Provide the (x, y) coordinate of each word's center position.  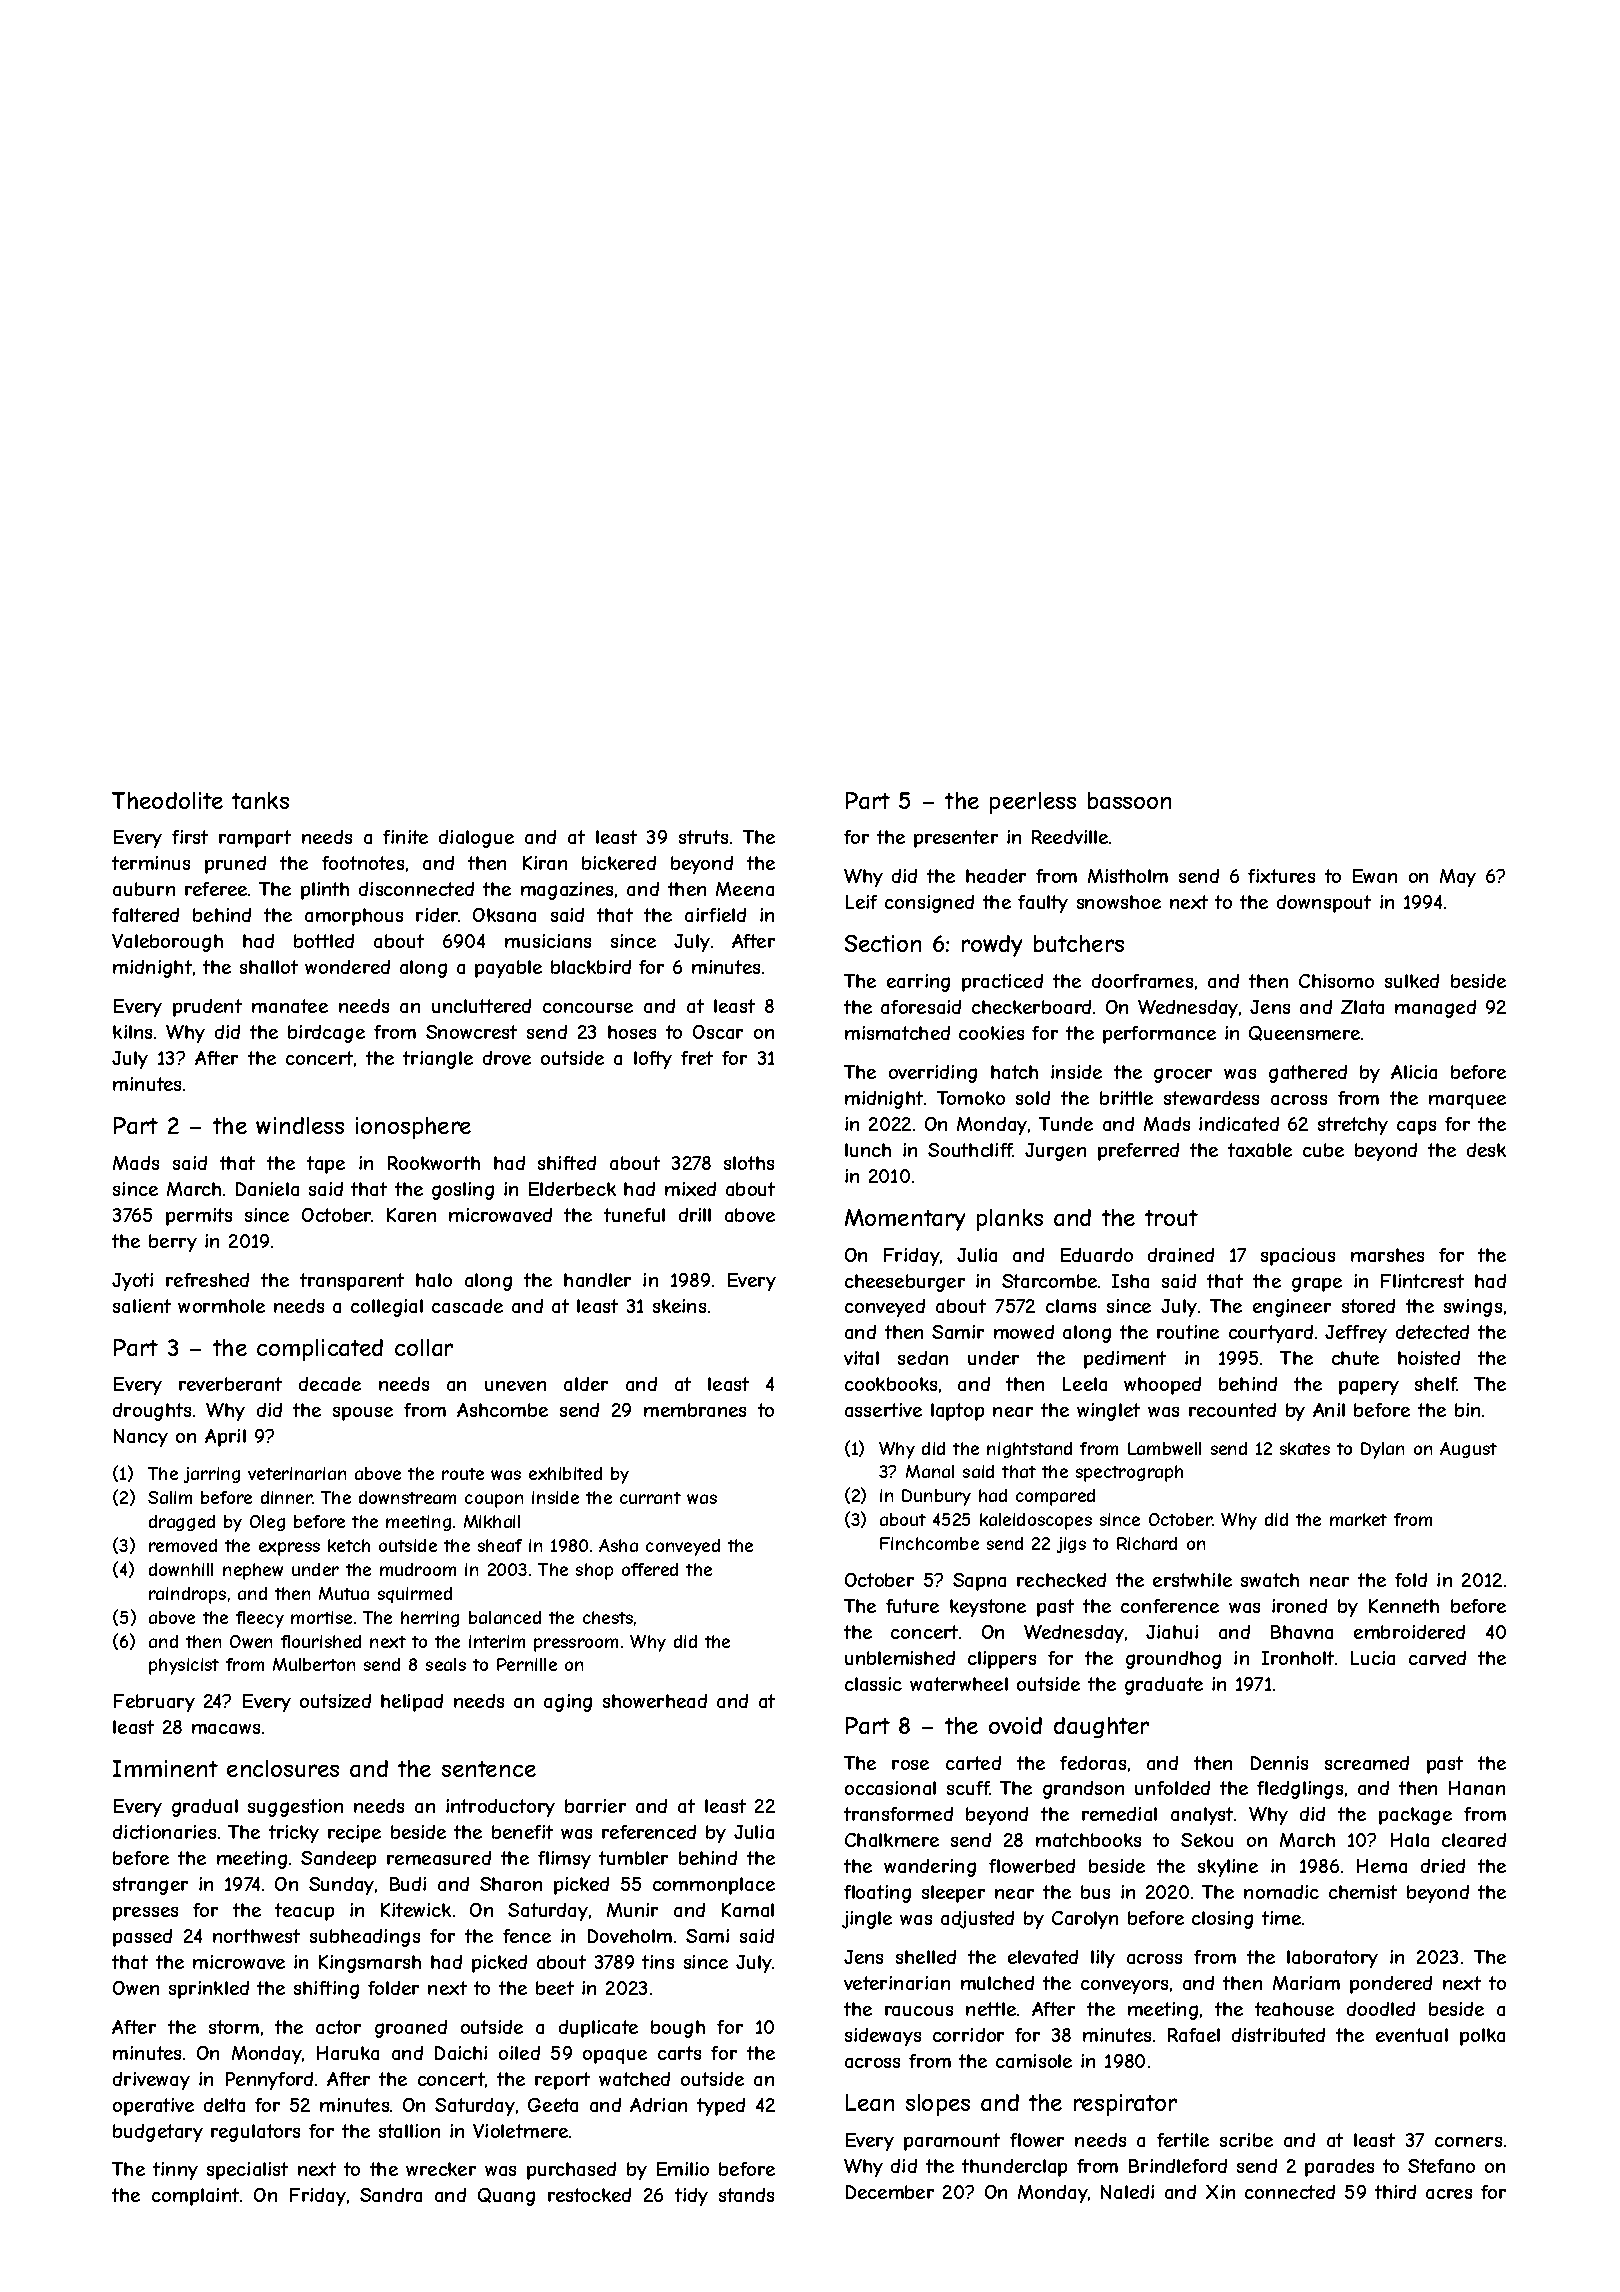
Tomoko (971, 1098)
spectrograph (1129, 1473)
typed (721, 2107)
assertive (883, 1410)
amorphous (354, 917)
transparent (352, 1282)
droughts (152, 1412)
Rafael (1194, 2035)
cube (1323, 1150)
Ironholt (1298, 1658)
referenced (649, 1832)
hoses (632, 1032)
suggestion (295, 1808)
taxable (1260, 1150)
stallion (409, 2131)
